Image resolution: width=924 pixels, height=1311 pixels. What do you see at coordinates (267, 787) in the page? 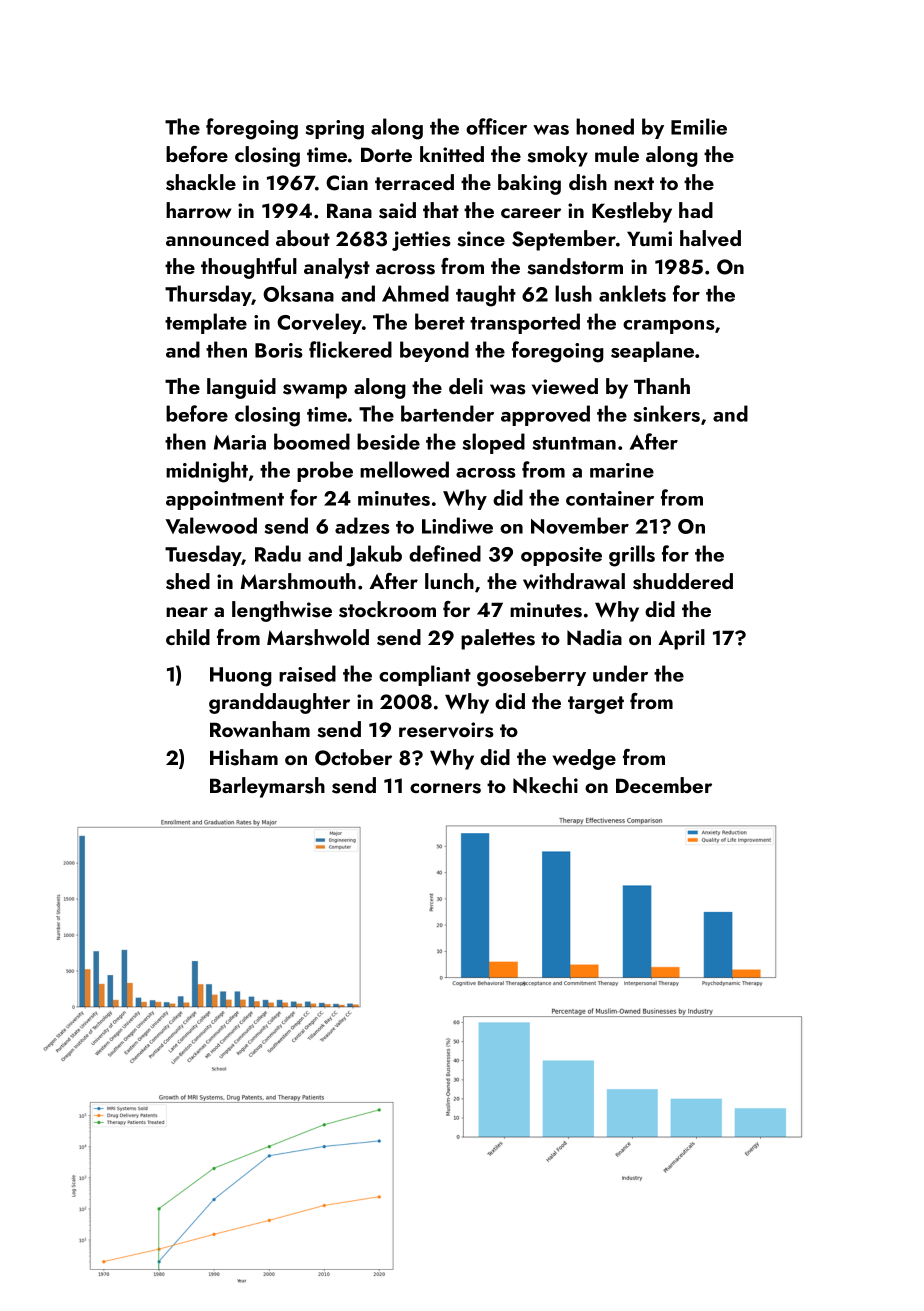
I see `Barleymarsh` at bounding box center [267, 787].
